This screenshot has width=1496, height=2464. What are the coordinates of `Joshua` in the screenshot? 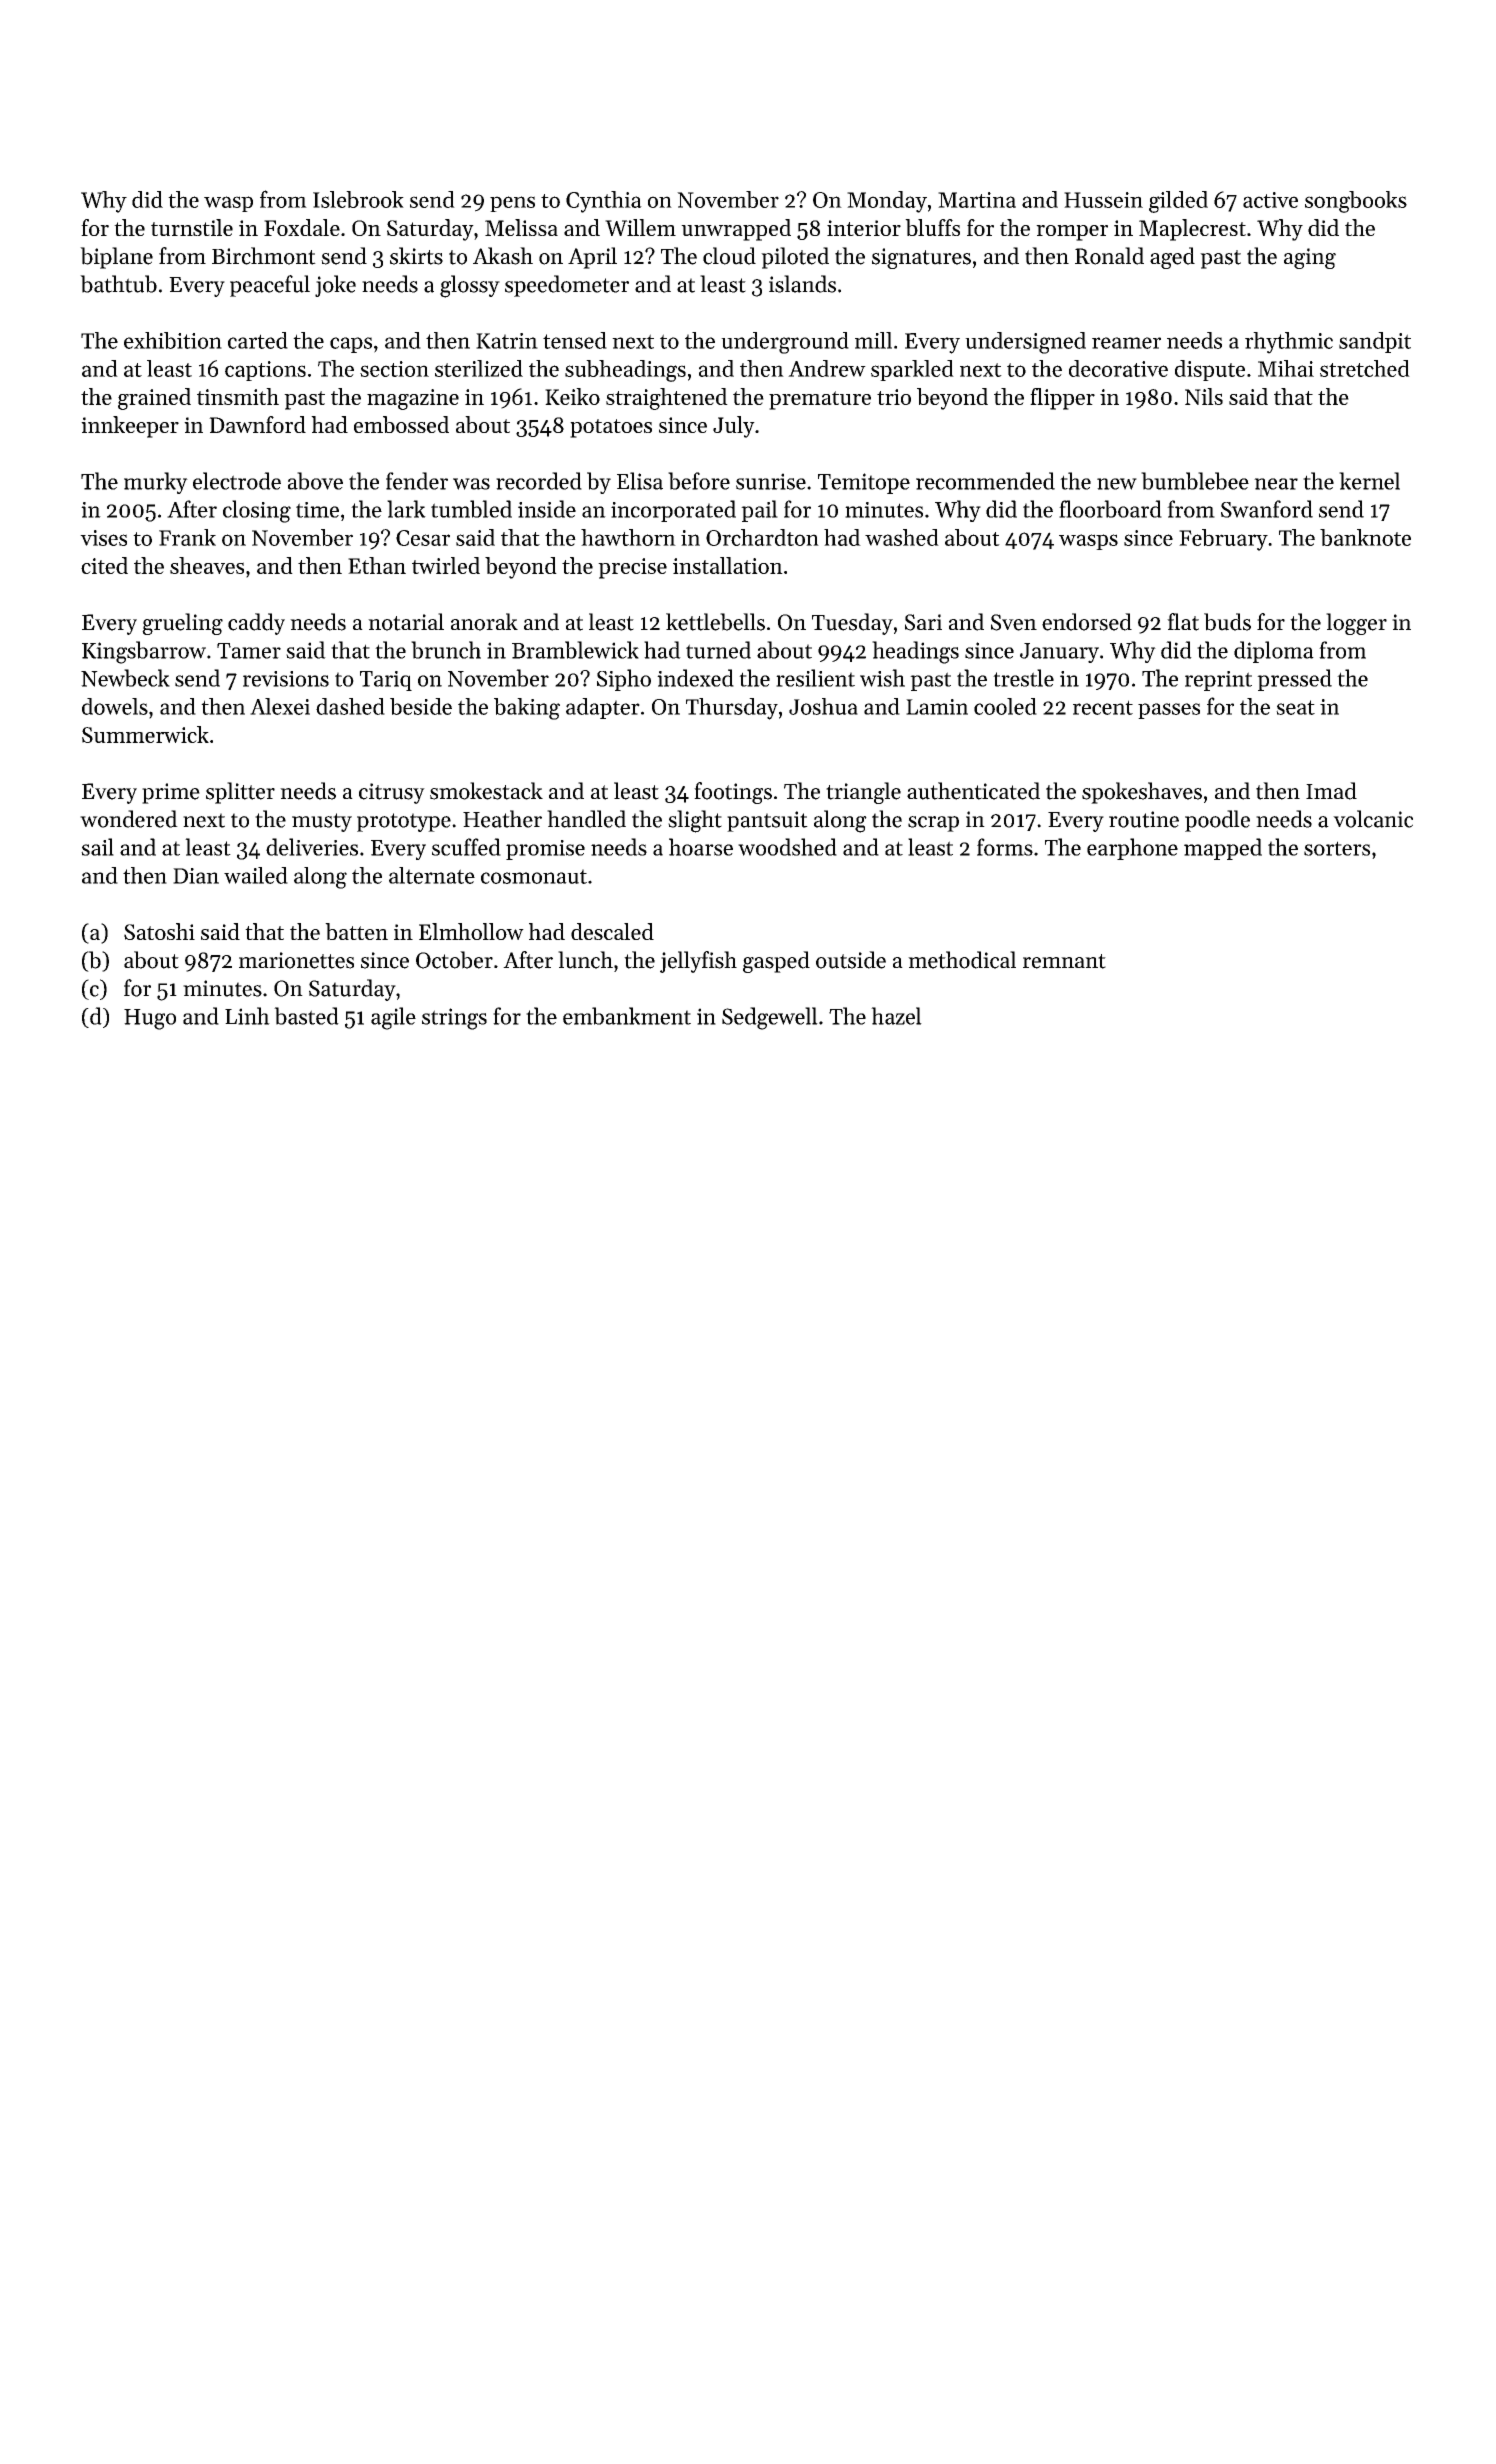 It's located at (823, 706).
